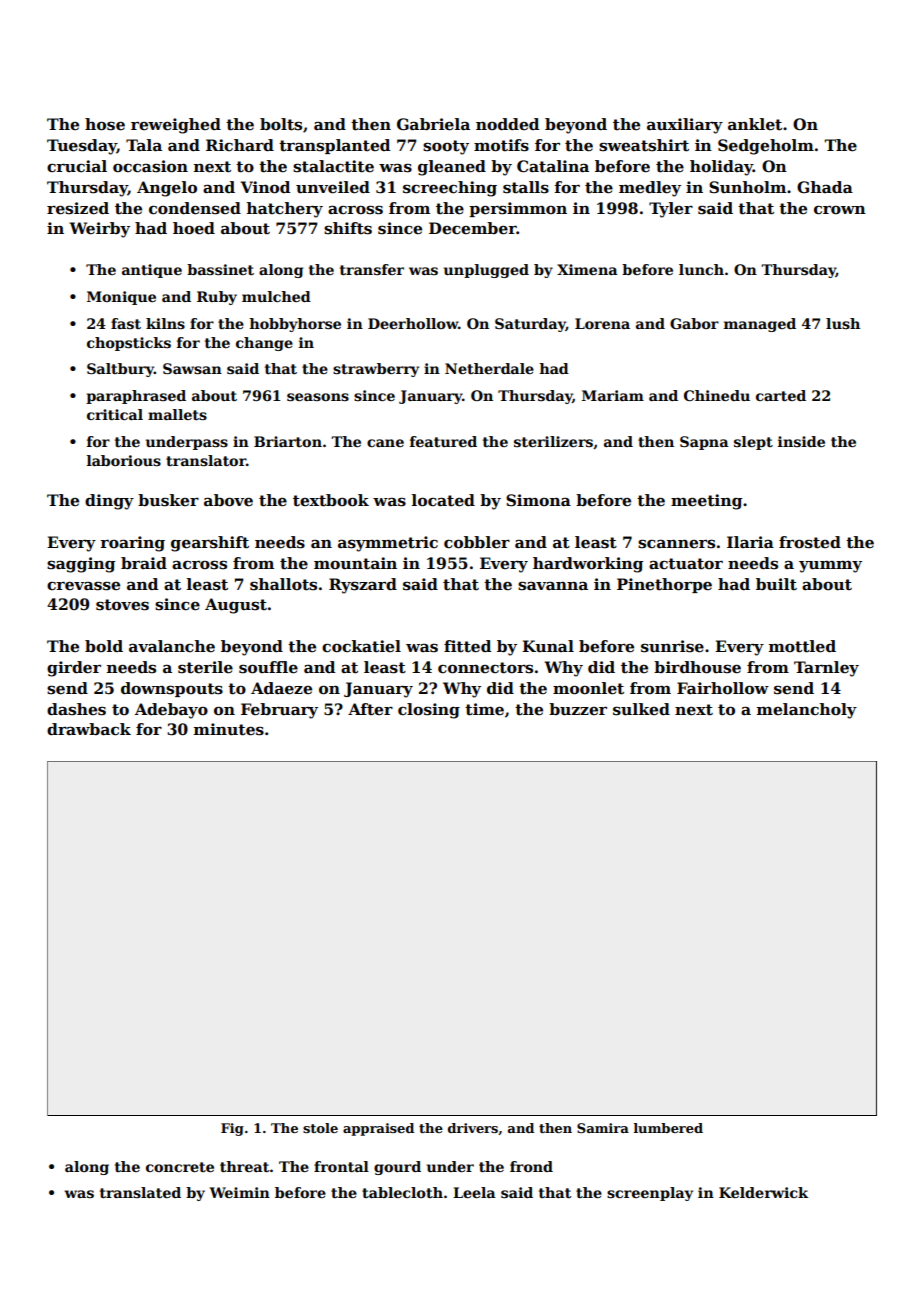  Describe the element at coordinates (763, 1192) in the screenshot. I see `Kelderwick` at that location.
